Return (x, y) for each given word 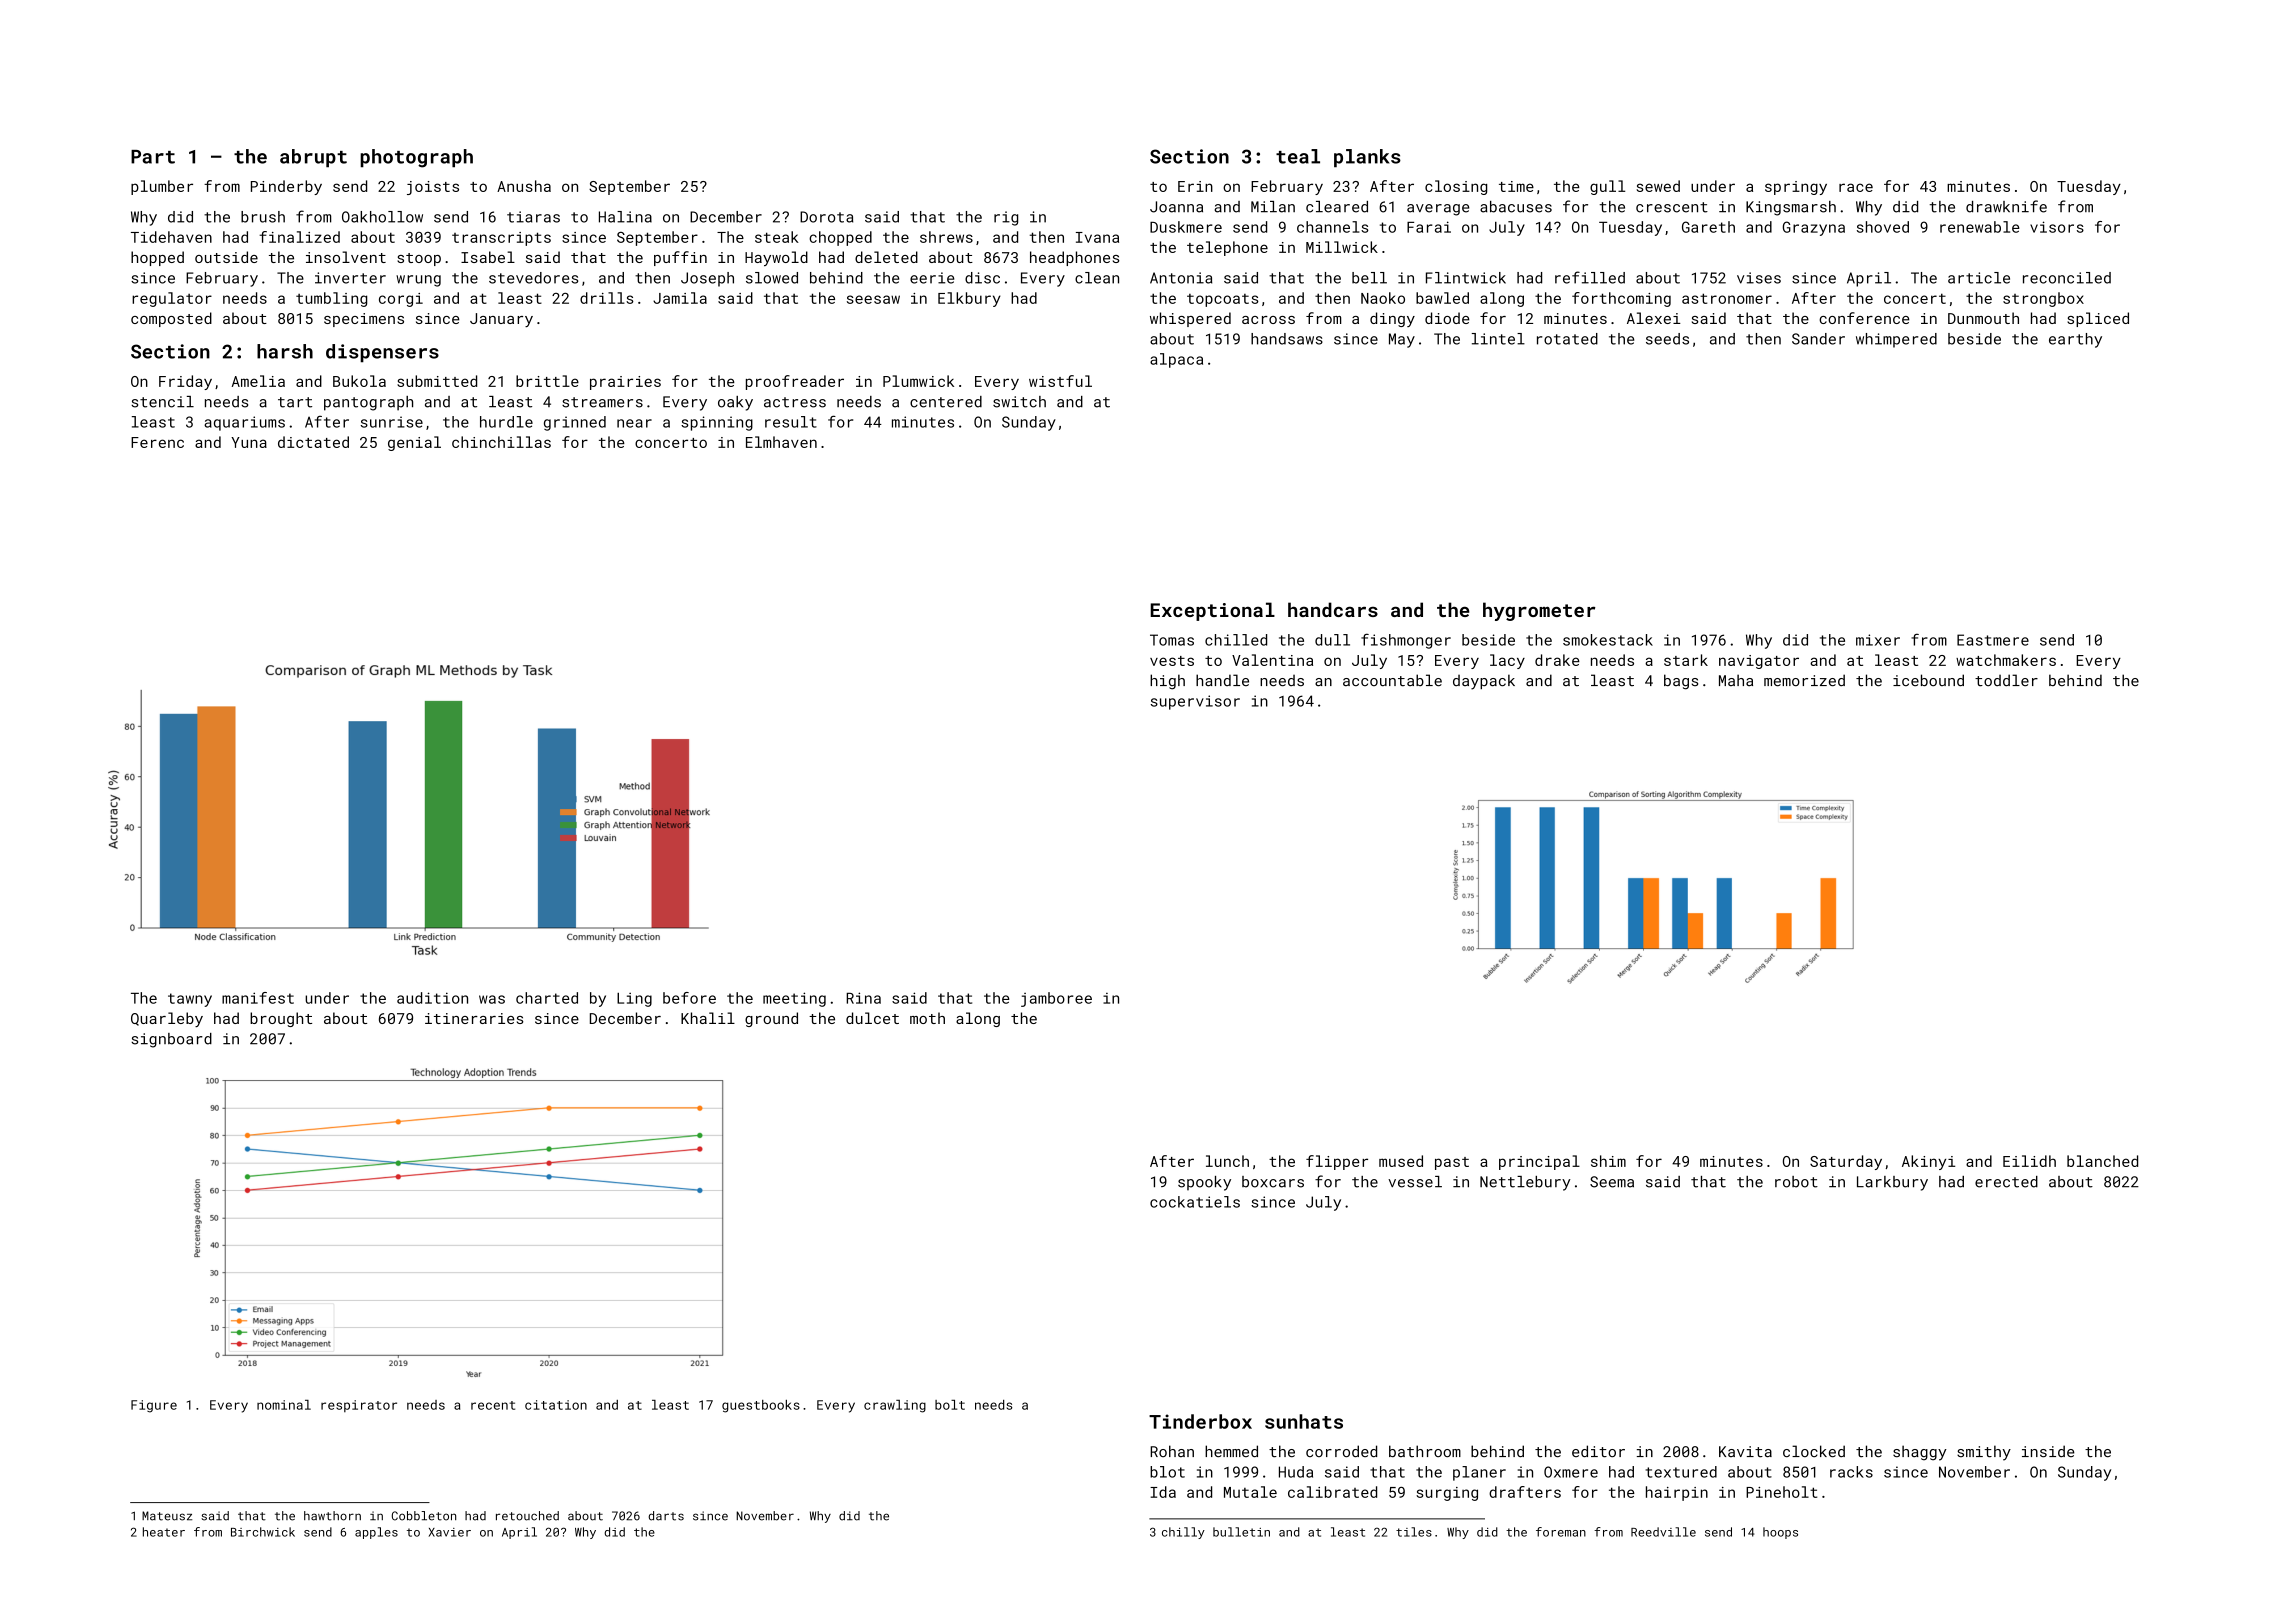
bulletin (1241, 1532)
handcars (1333, 609)
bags (1681, 682)
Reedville (1663, 1532)
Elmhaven (781, 442)
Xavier (450, 1532)
